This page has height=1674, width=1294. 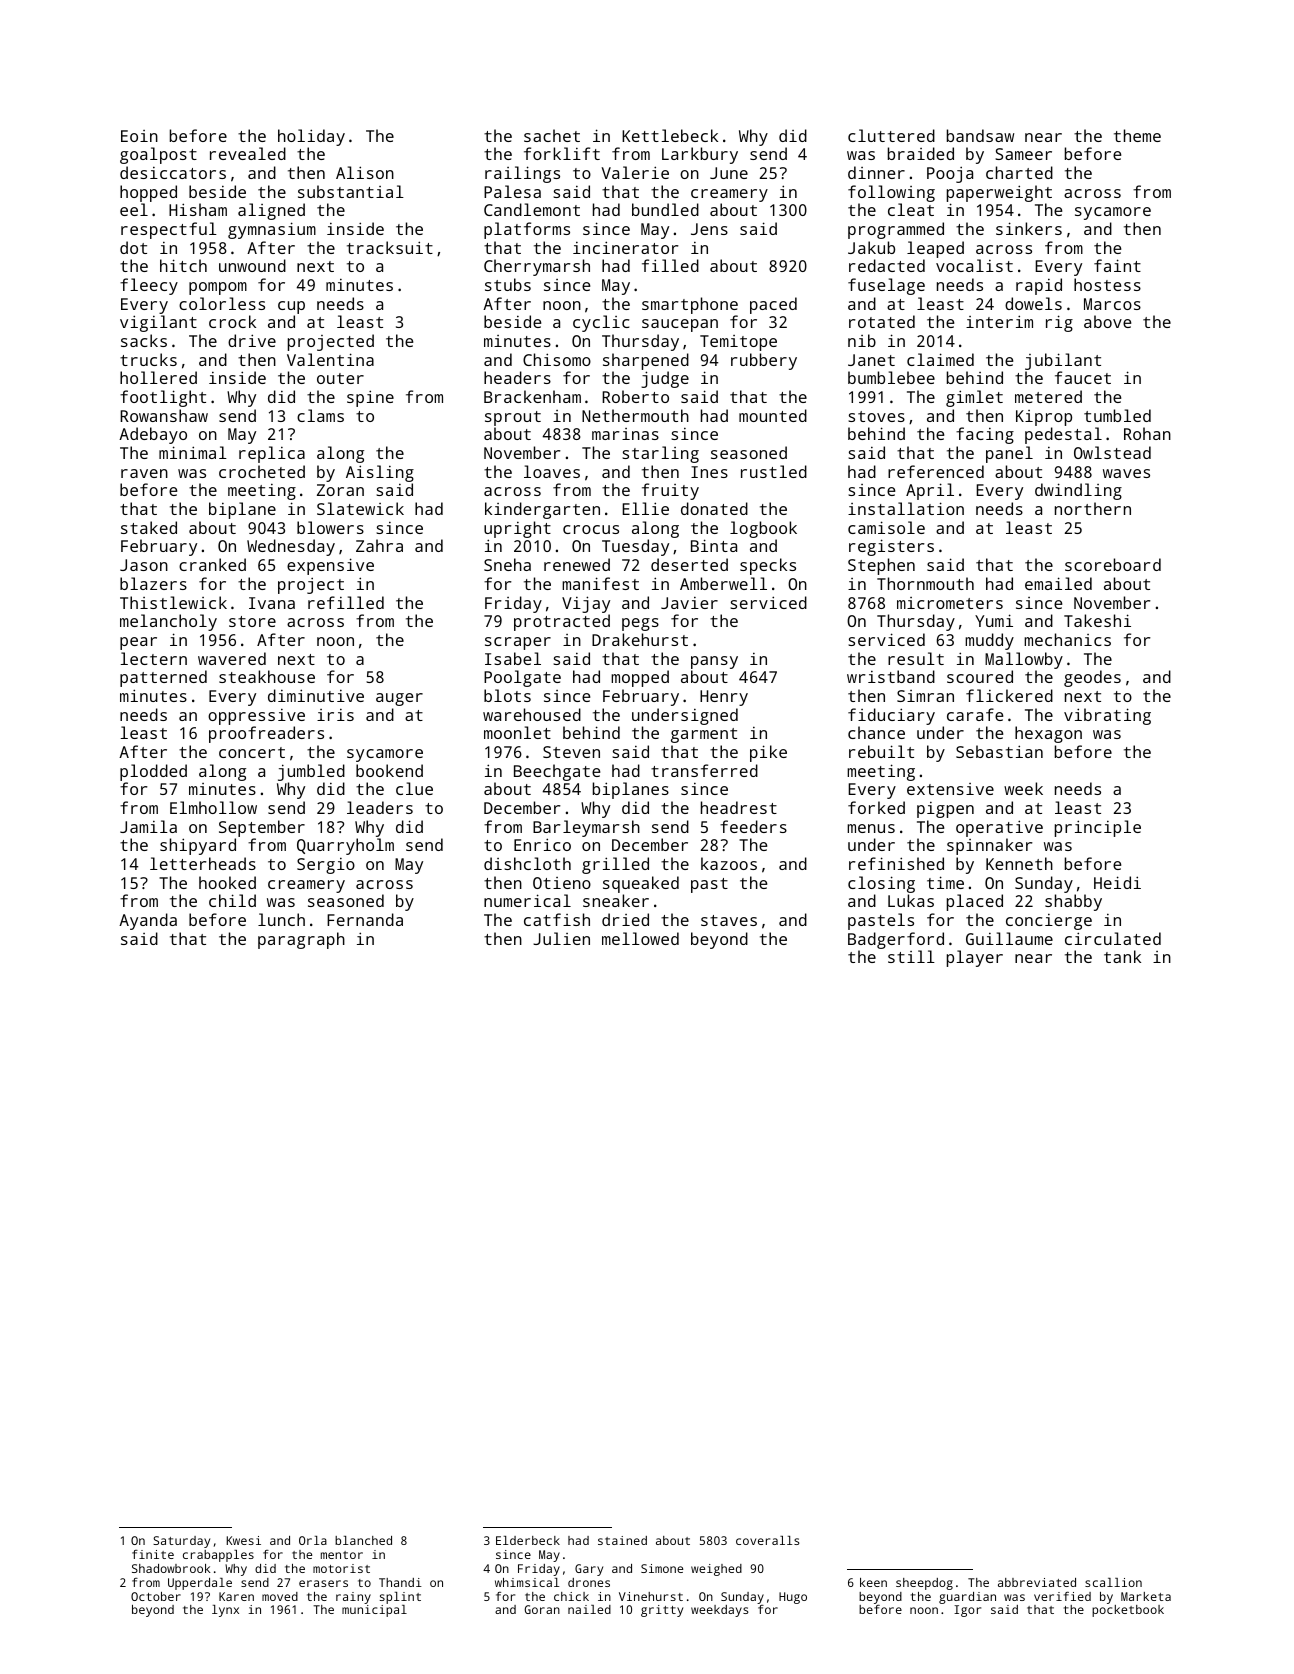 I want to click on Kwesi, so click(x=243, y=1540).
